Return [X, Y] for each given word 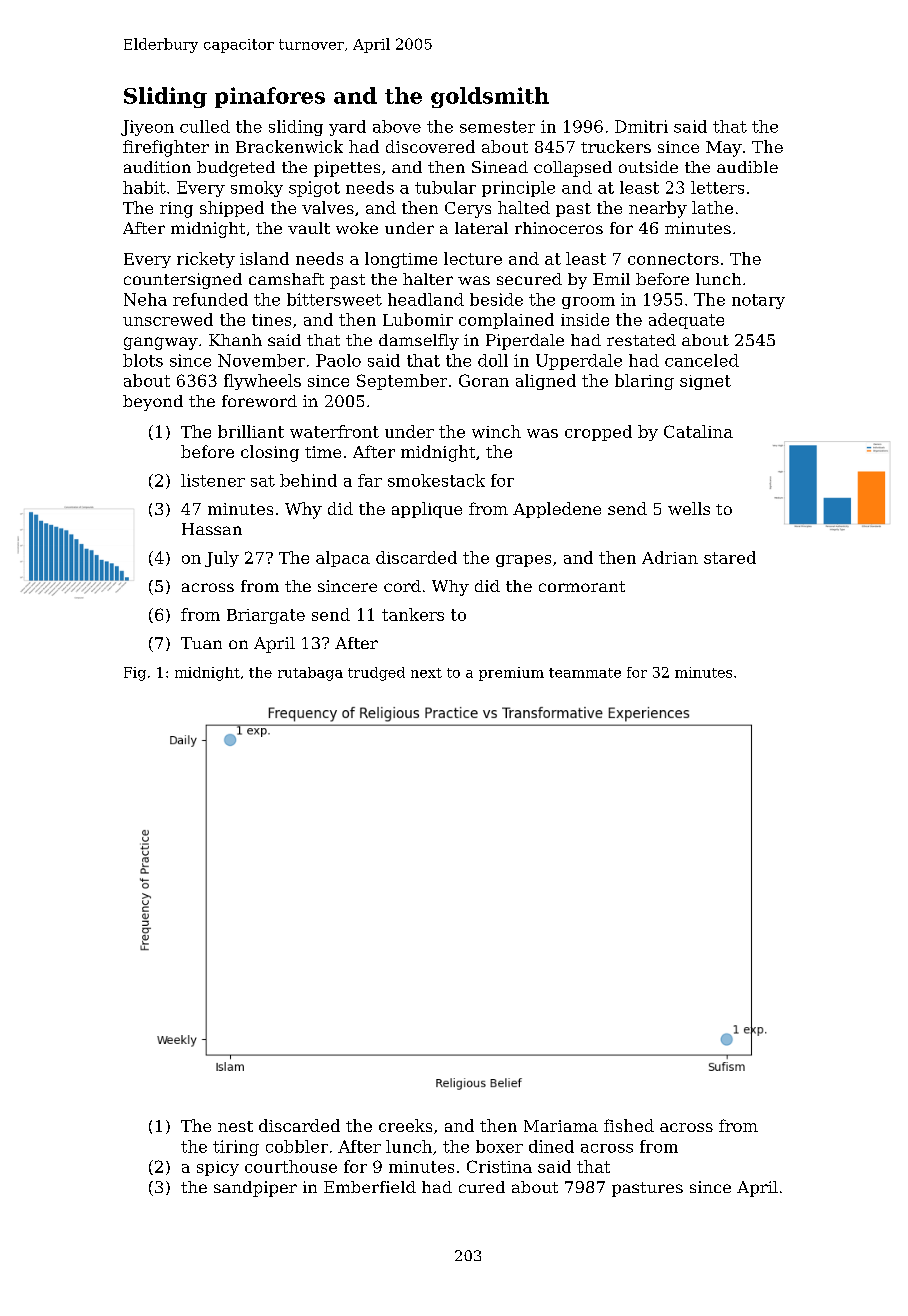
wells [689, 508]
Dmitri [641, 126]
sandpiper [255, 1189]
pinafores [270, 97]
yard [347, 128]
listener [213, 480]
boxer [499, 1146]
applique [427, 510]
